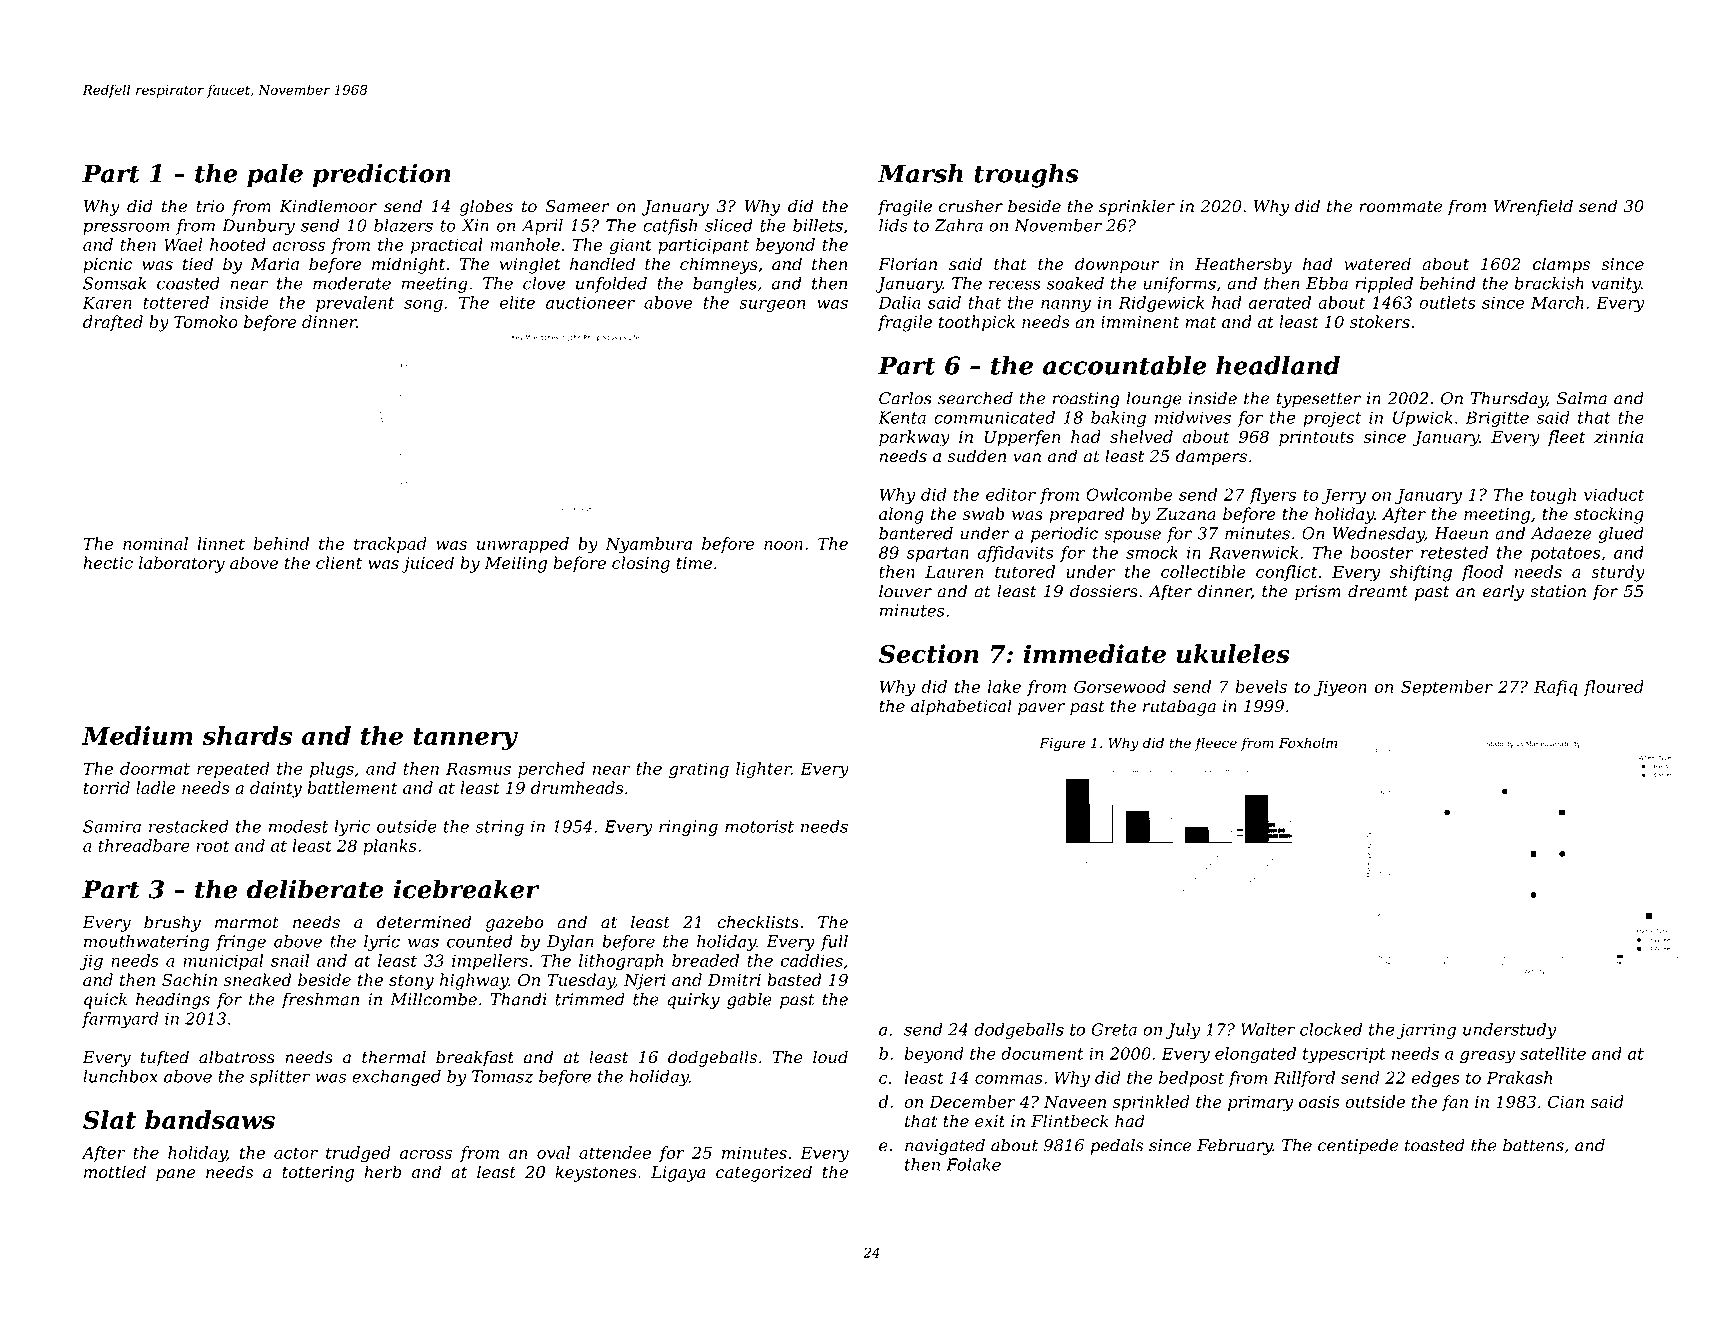 This page has width=1727, height=1334. I want to click on Marsh, so click(920, 173).
